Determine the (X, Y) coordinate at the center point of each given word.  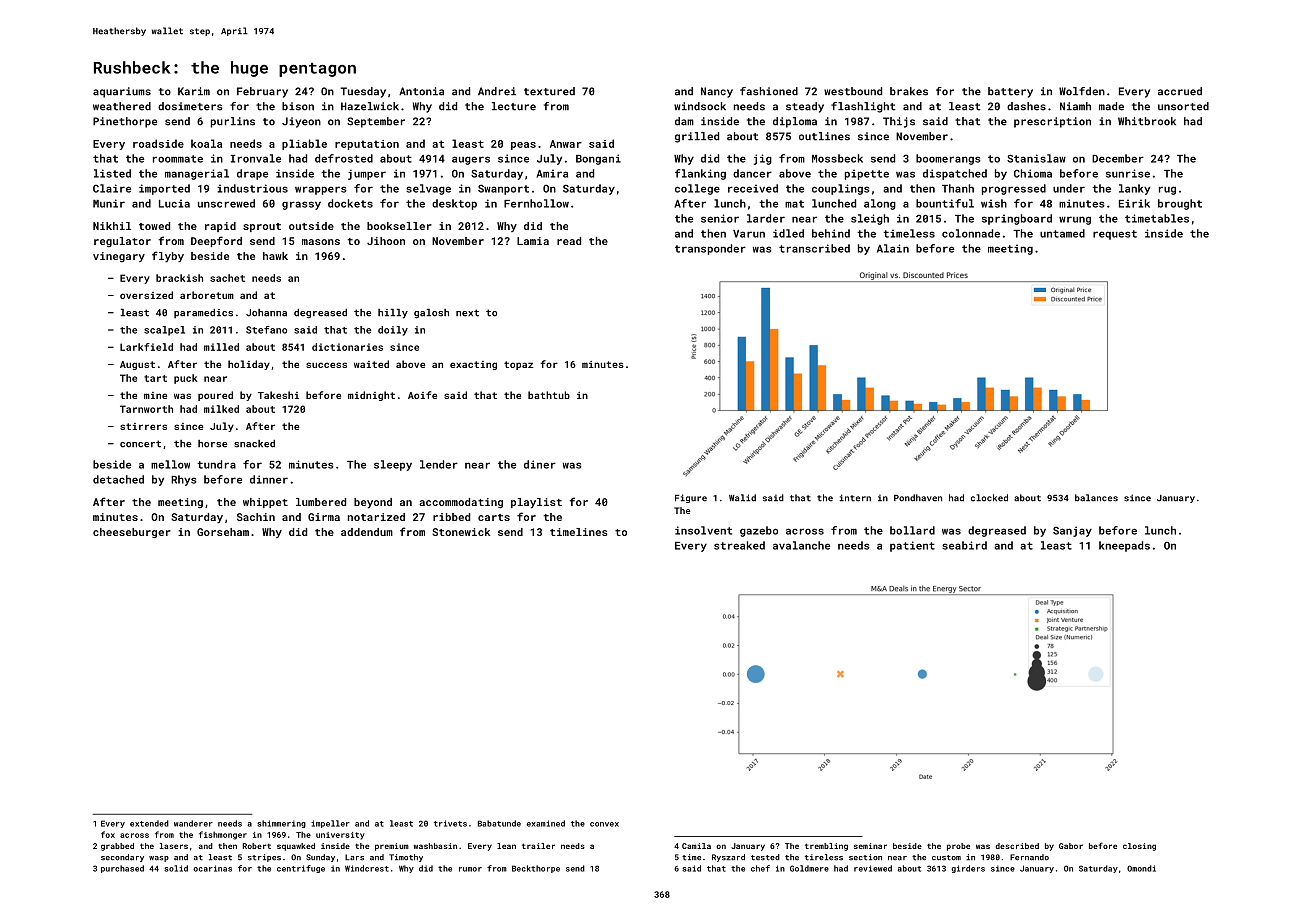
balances (1096, 498)
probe (958, 847)
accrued (1180, 91)
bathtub (549, 395)
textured (549, 91)
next (467, 313)
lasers (174, 846)
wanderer (193, 823)
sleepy (393, 465)
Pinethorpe (125, 122)
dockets (350, 203)
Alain (893, 248)
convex (604, 824)
